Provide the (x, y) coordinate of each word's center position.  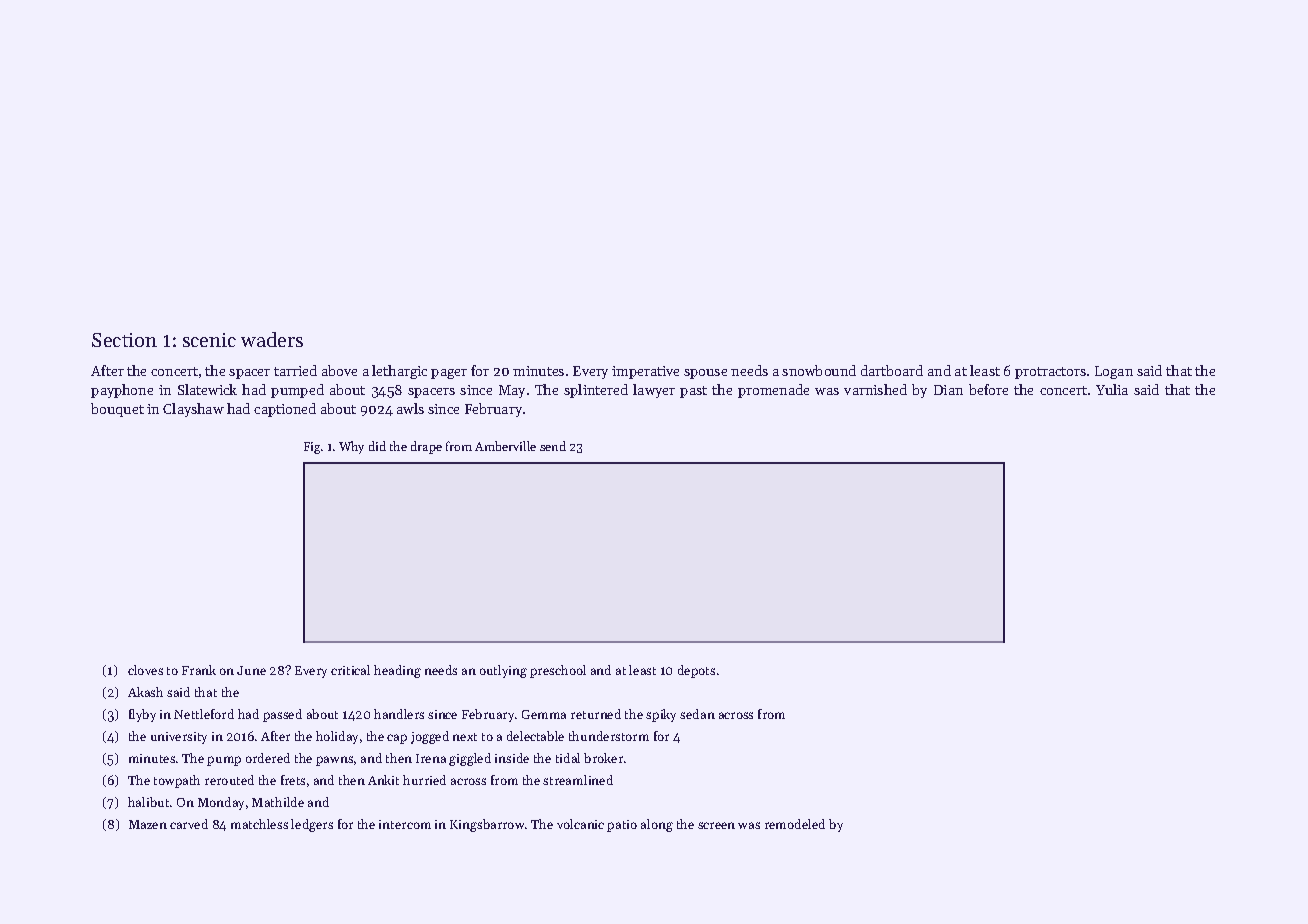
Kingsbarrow (487, 825)
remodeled (795, 824)
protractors (1050, 373)
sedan (697, 714)
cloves (145, 670)
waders (272, 339)
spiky (661, 715)
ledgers (312, 825)
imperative (645, 372)
